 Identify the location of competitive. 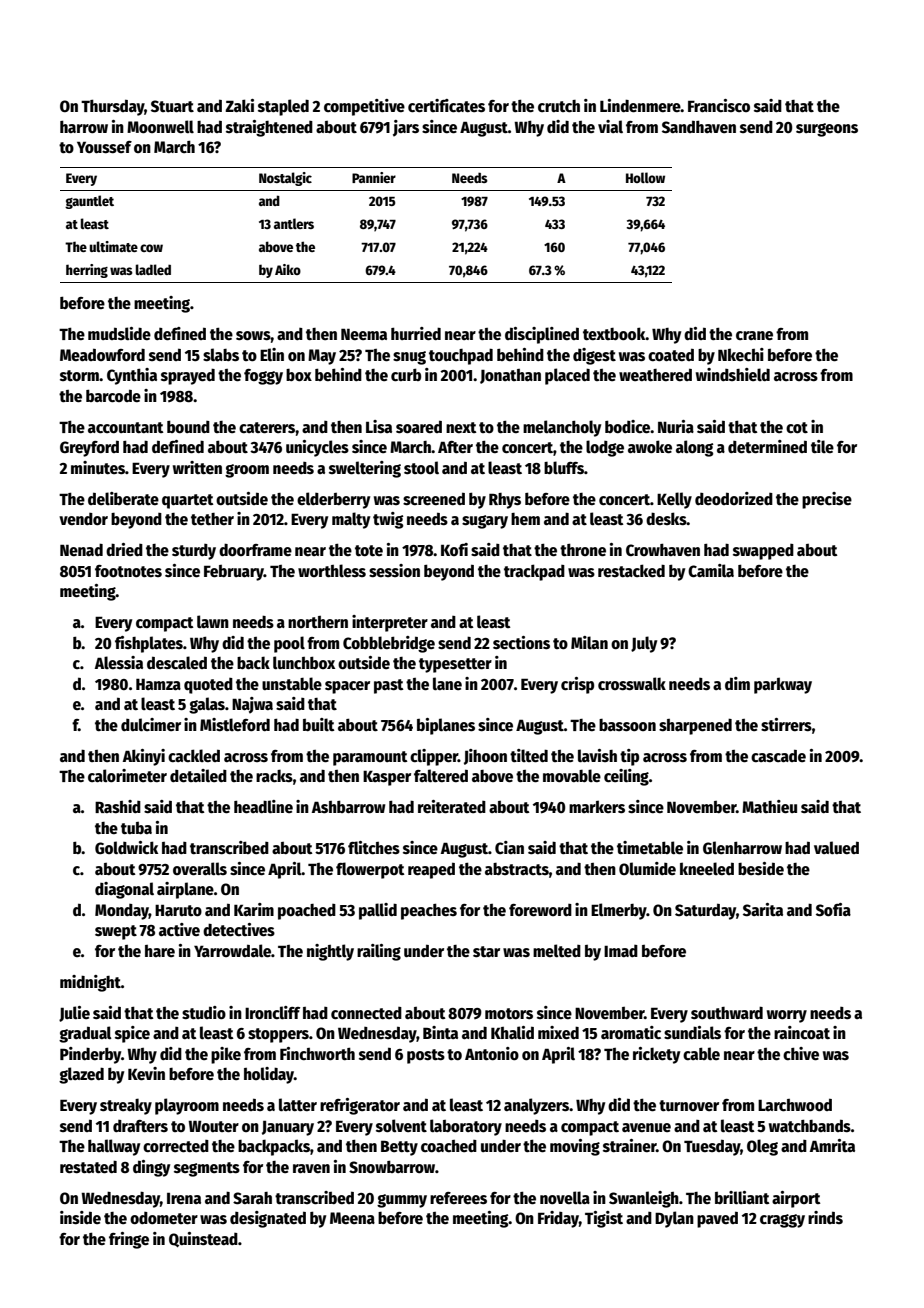
(364, 107).
